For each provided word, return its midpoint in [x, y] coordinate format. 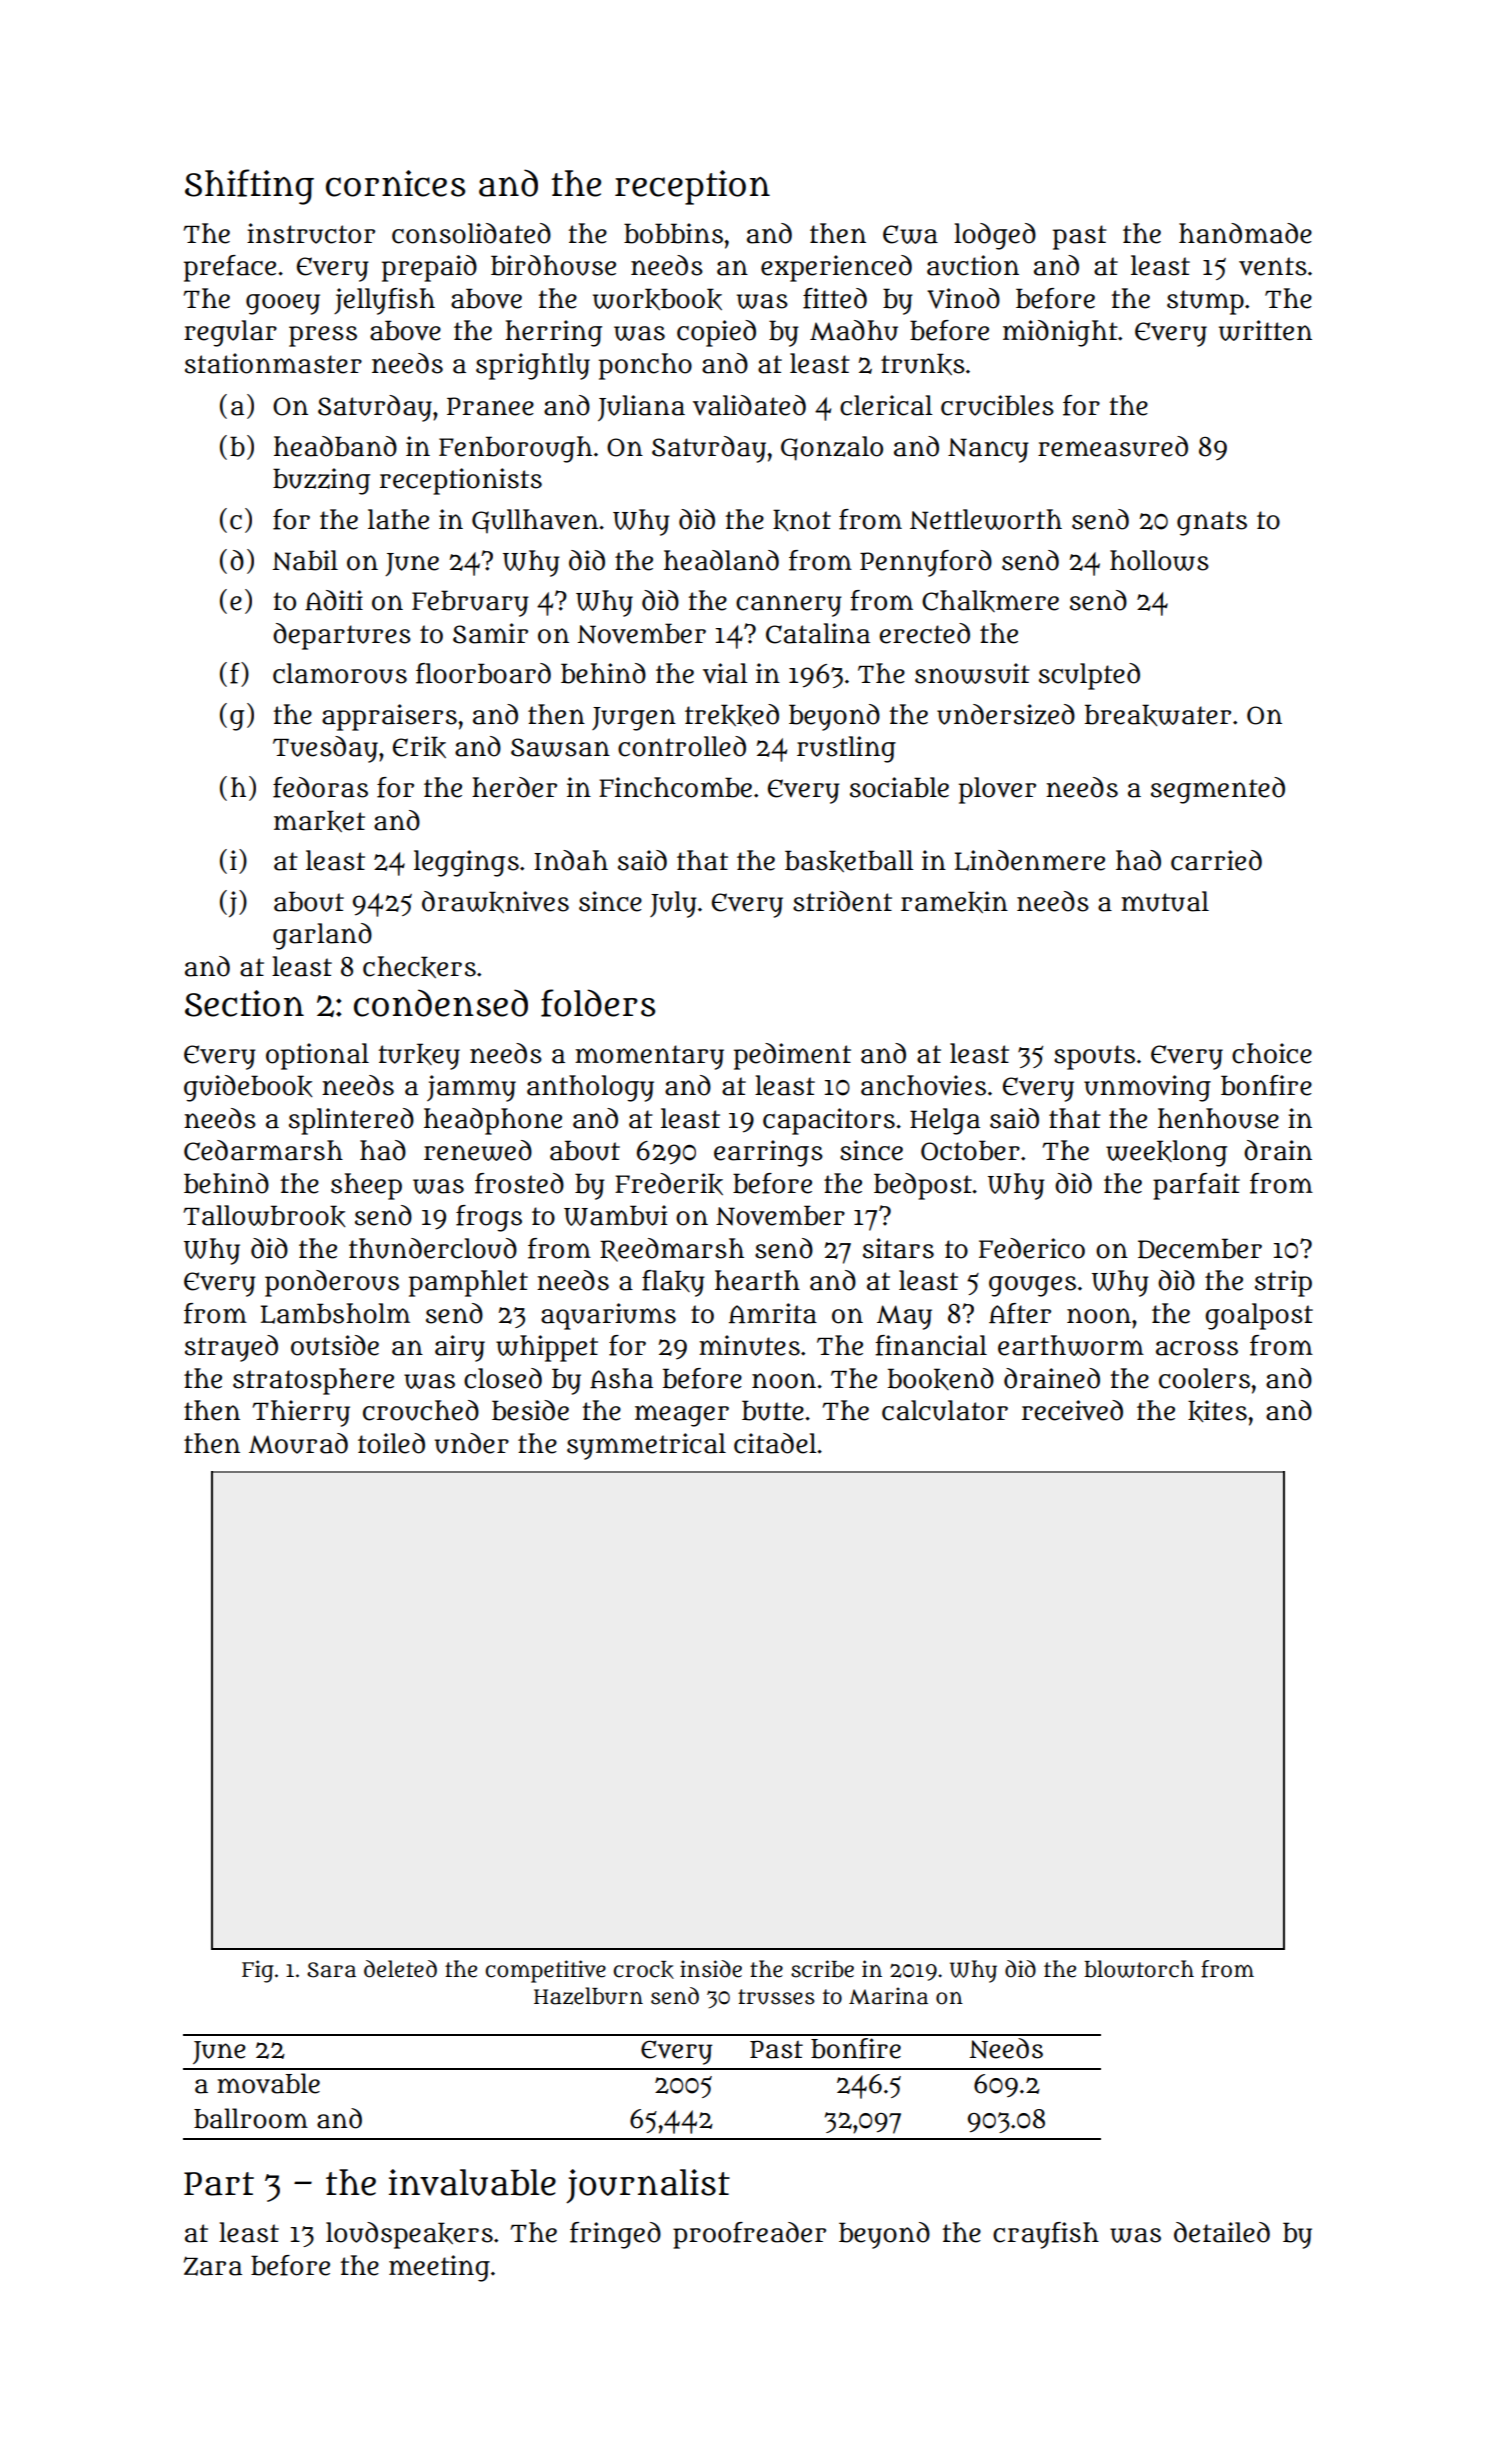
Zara [213, 2266]
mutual [1165, 901]
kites [1217, 1411]
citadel [775, 1443]
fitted [835, 298]
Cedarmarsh [263, 1150]
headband [335, 446]
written [1265, 330]
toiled [391, 1443]
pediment [792, 1056]
